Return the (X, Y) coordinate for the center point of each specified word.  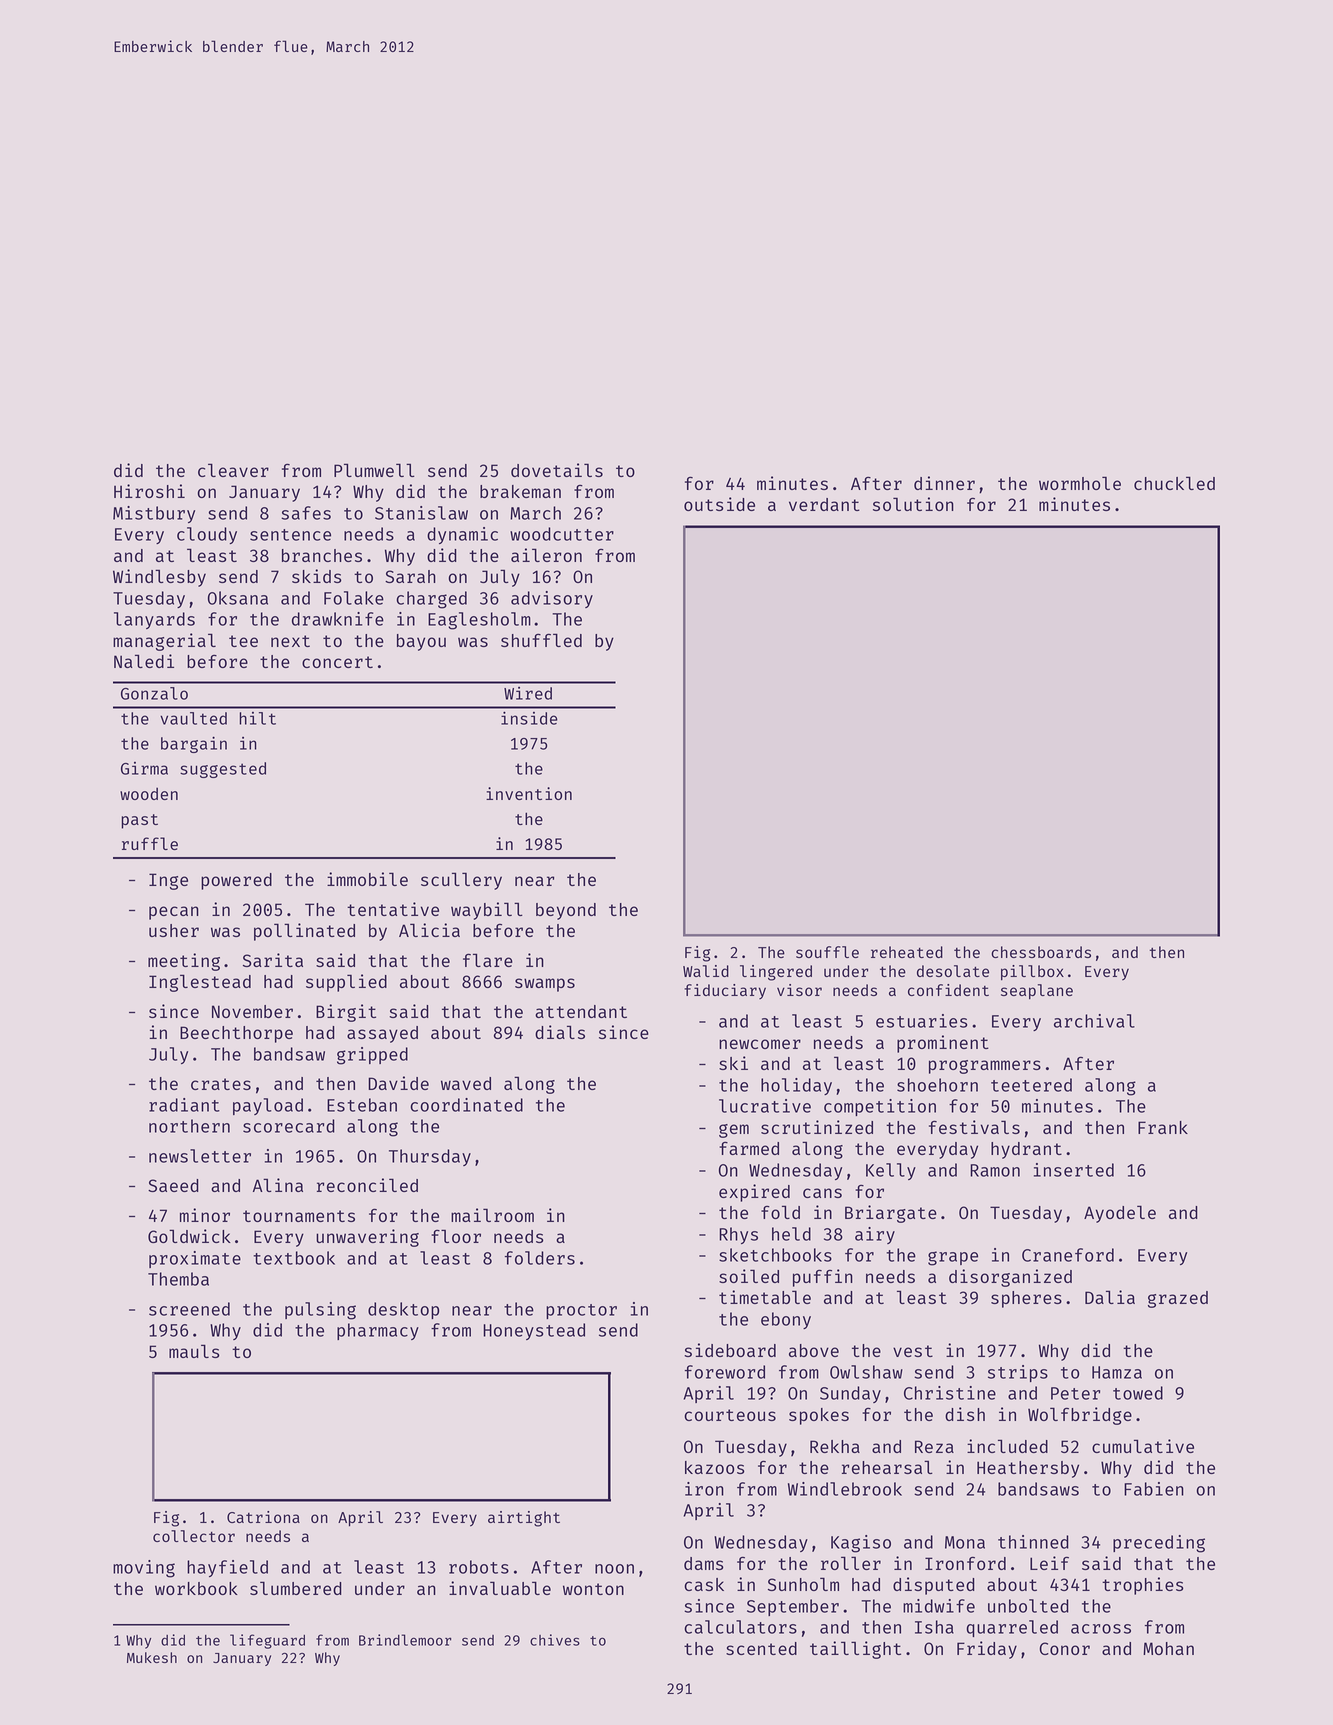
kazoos (715, 1467)
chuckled (1174, 483)
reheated (907, 952)
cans (822, 1193)
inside (529, 718)
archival (1094, 1021)
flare (488, 960)
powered (236, 881)
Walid (706, 971)
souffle (827, 952)
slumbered (296, 1588)
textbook (294, 1258)
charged (431, 600)
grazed (1178, 1299)
